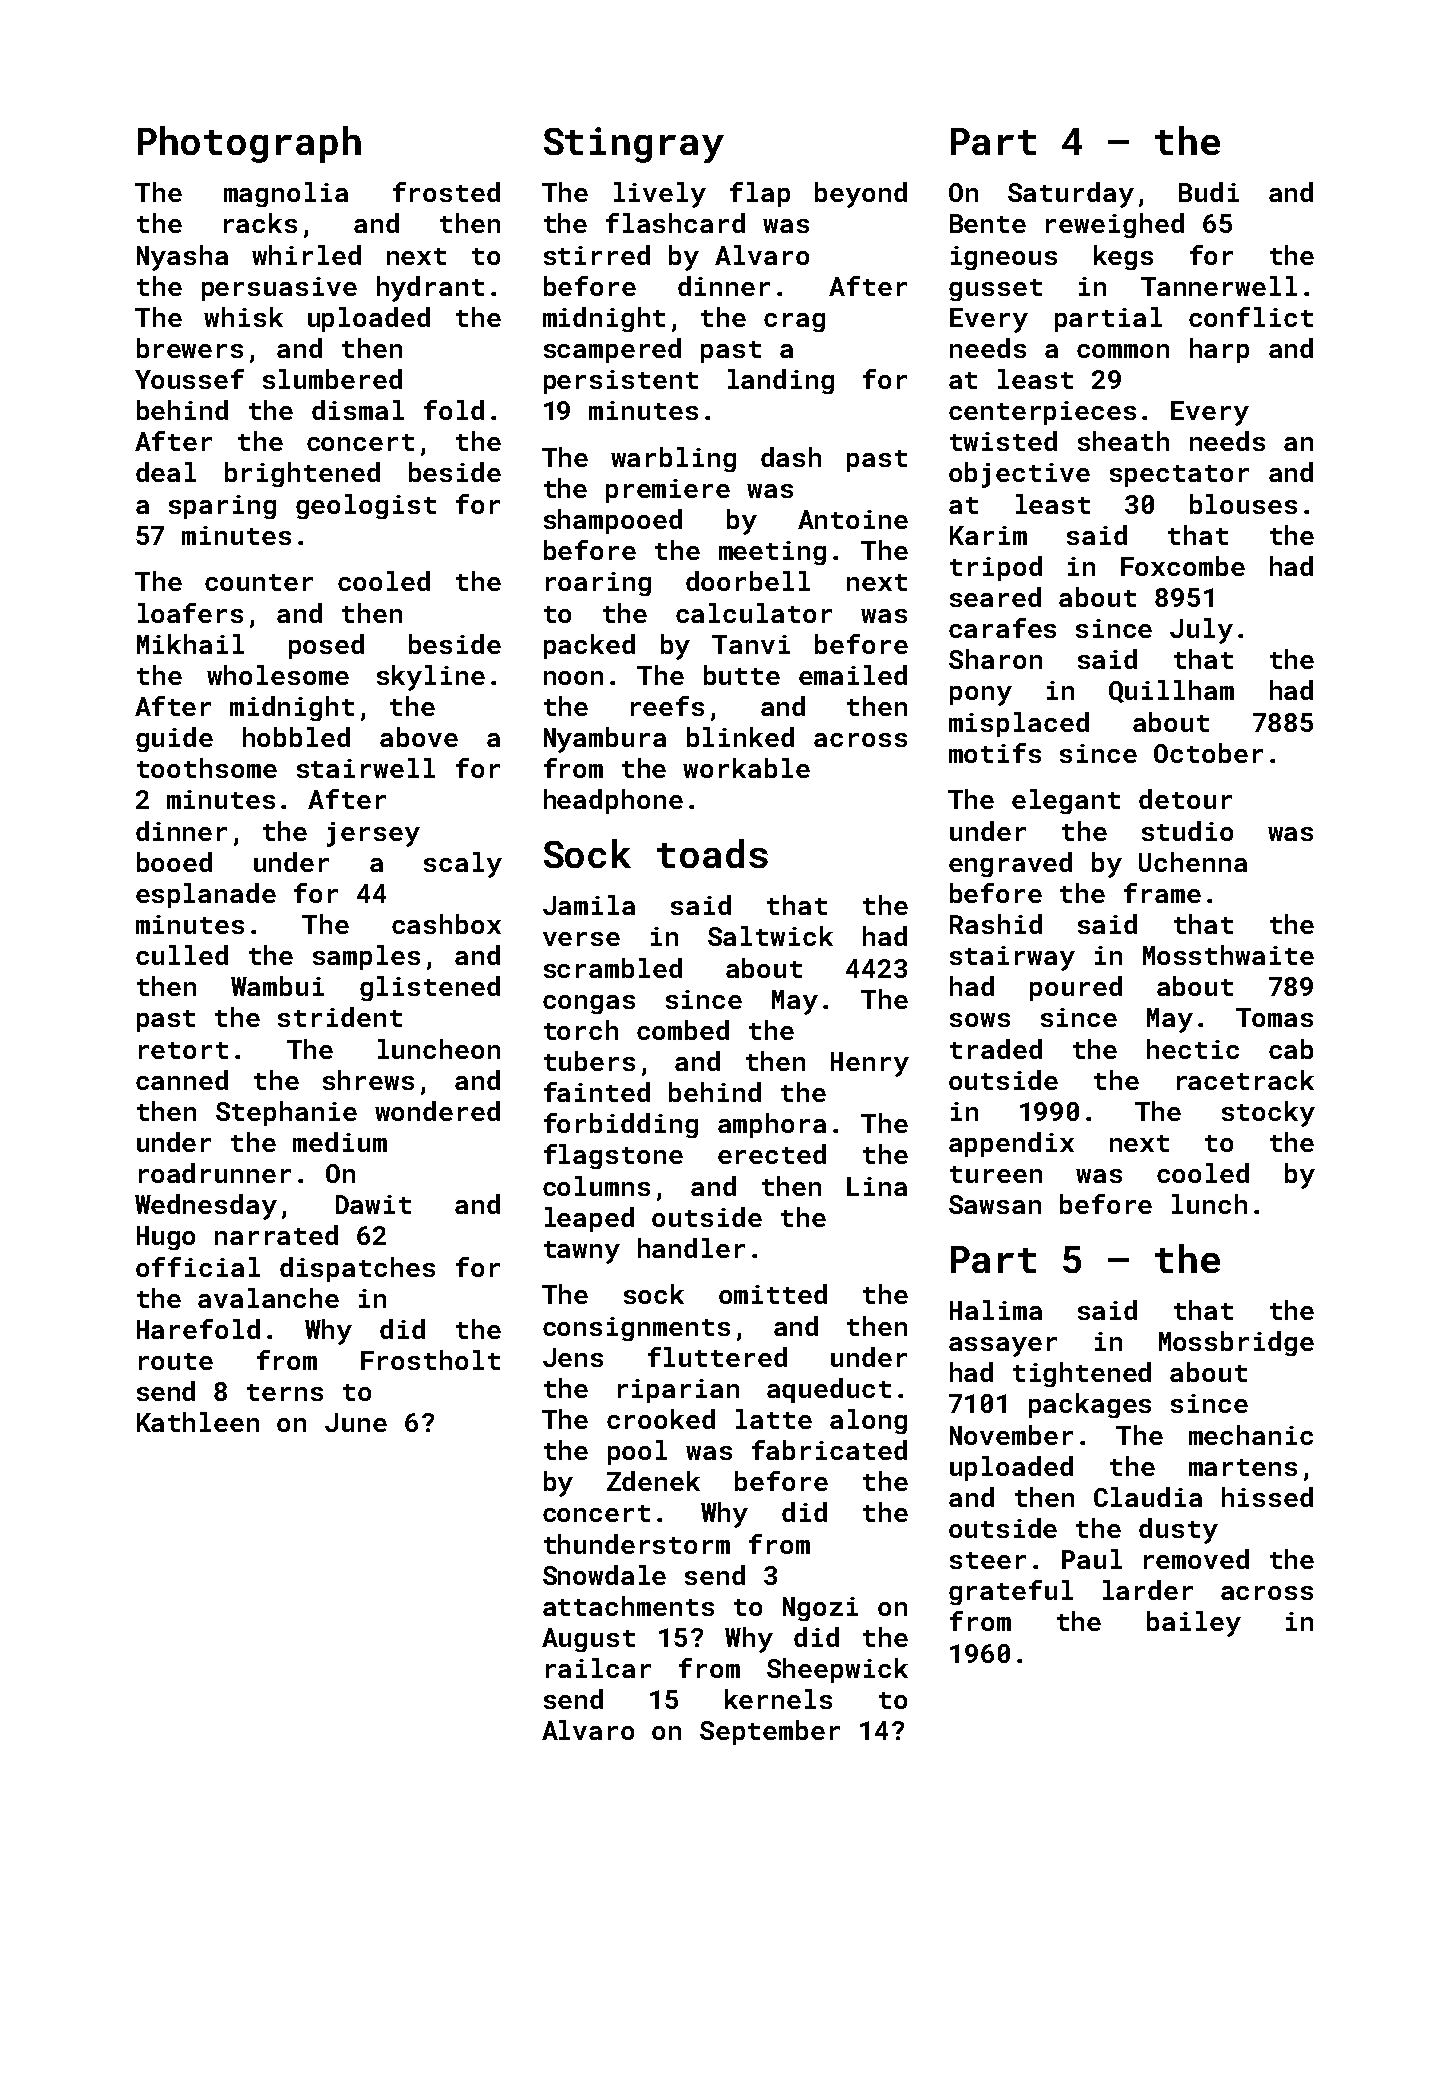 This page has width=1450, height=2100. I want to click on culled, so click(182, 955).
